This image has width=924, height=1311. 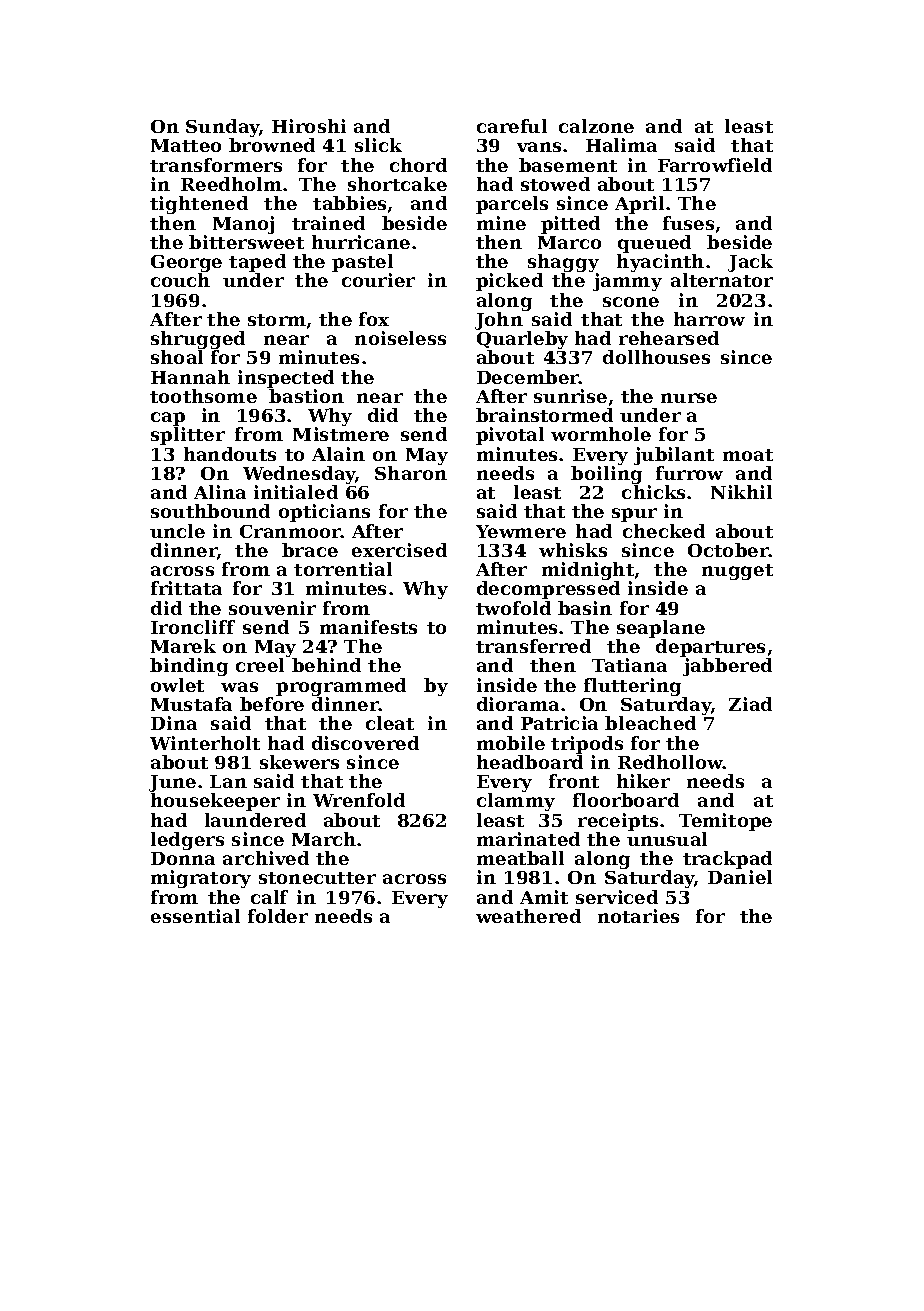 I want to click on Ziad, so click(x=750, y=704).
